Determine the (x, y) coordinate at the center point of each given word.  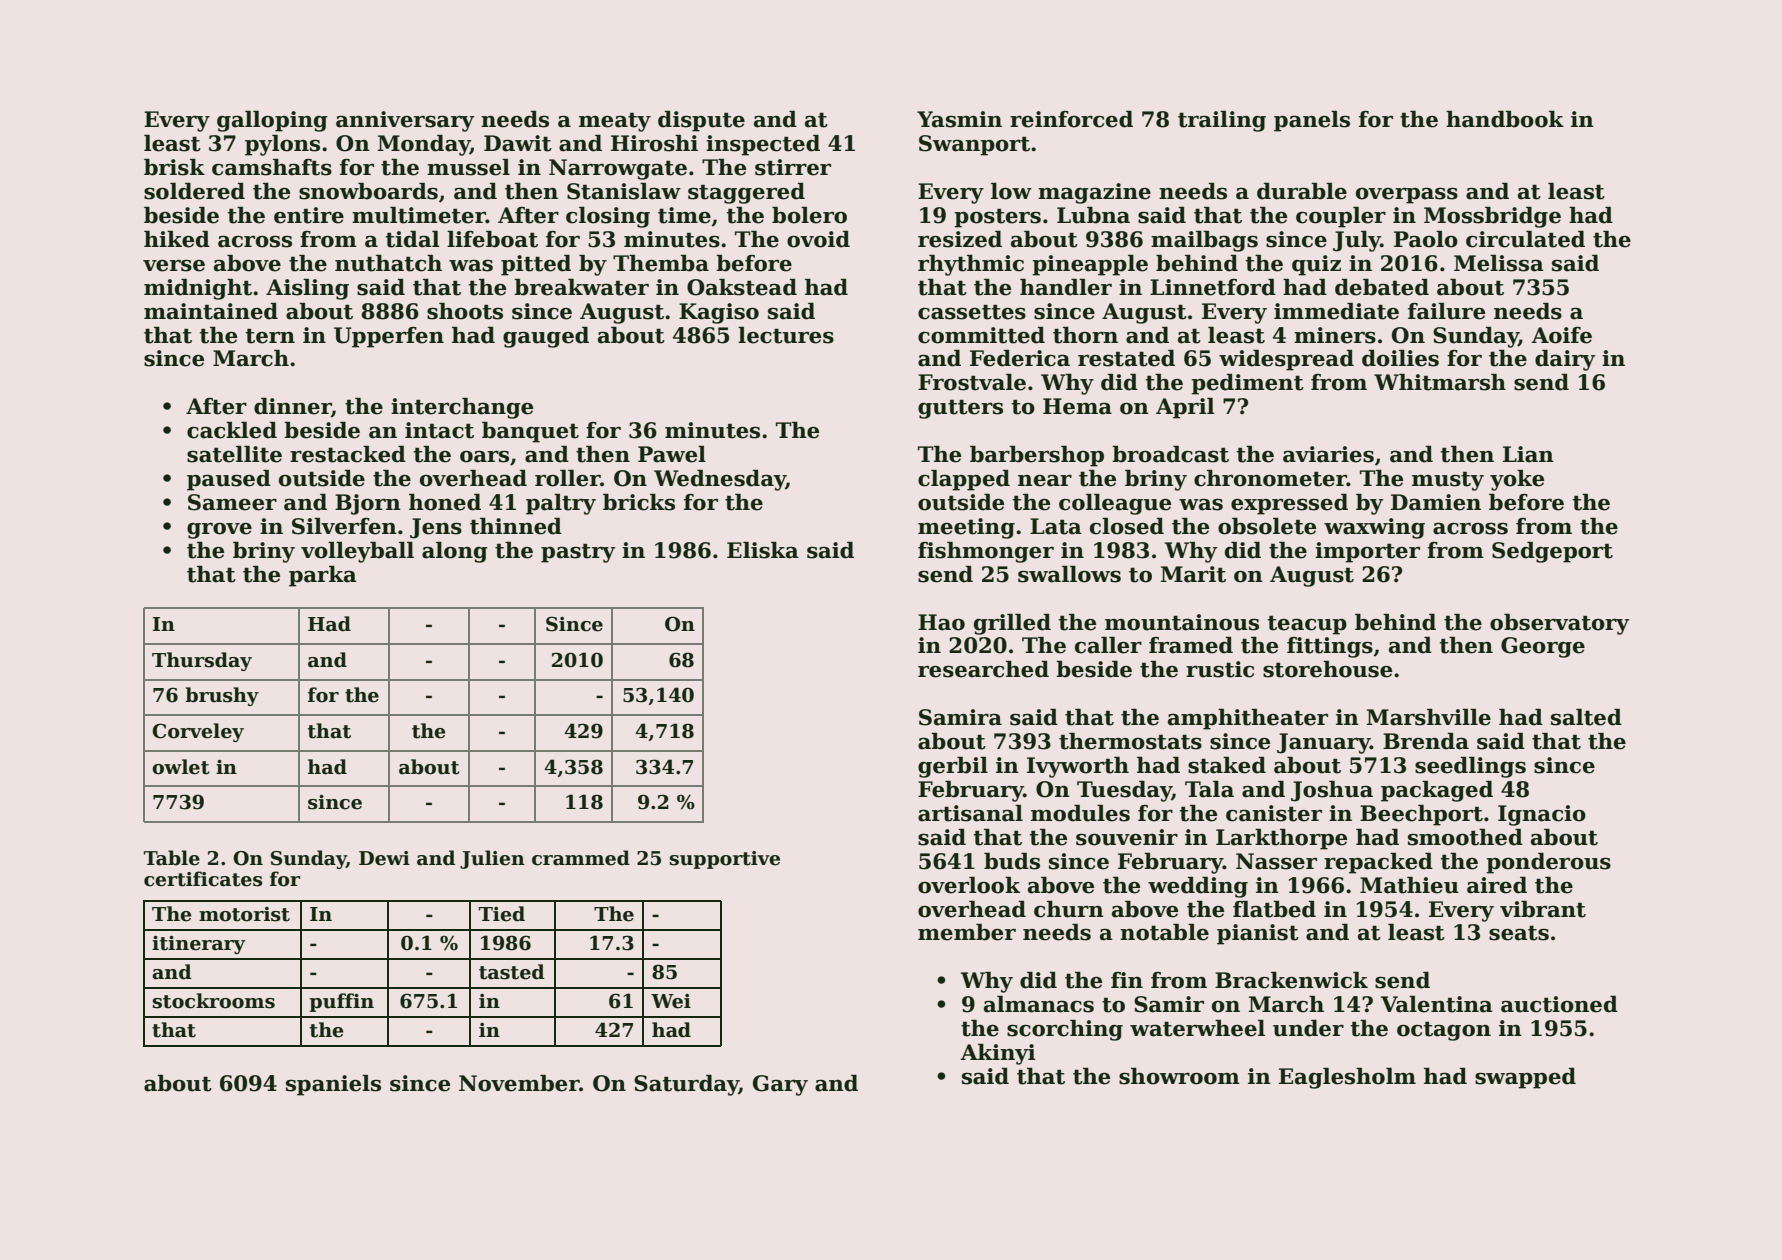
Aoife (1561, 335)
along (455, 552)
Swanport (974, 145)
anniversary (405, 121)
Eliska (763, 550)
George (1543, 647)
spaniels (333, 1085)
